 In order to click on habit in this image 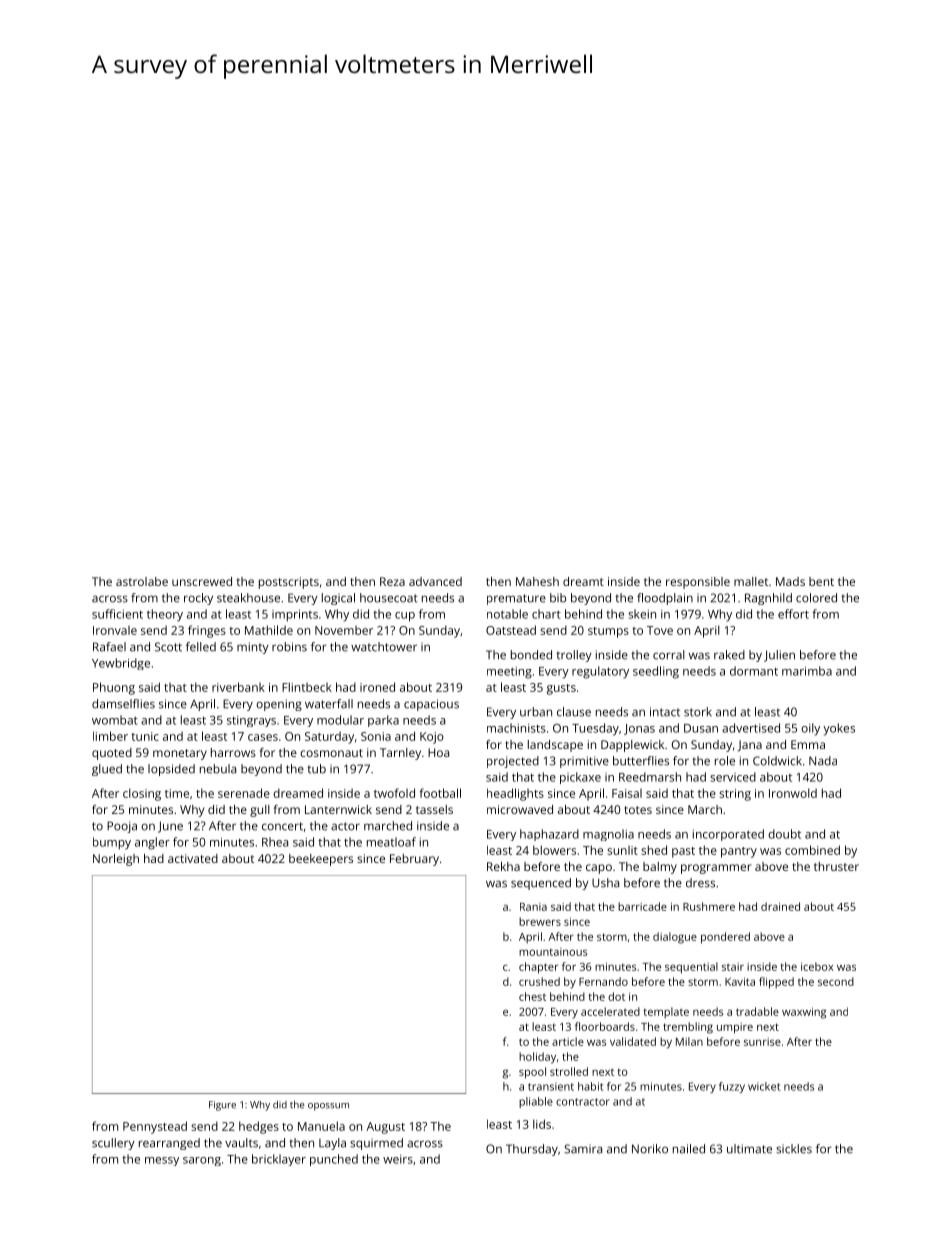, I will do `click(590, 1086)`.
